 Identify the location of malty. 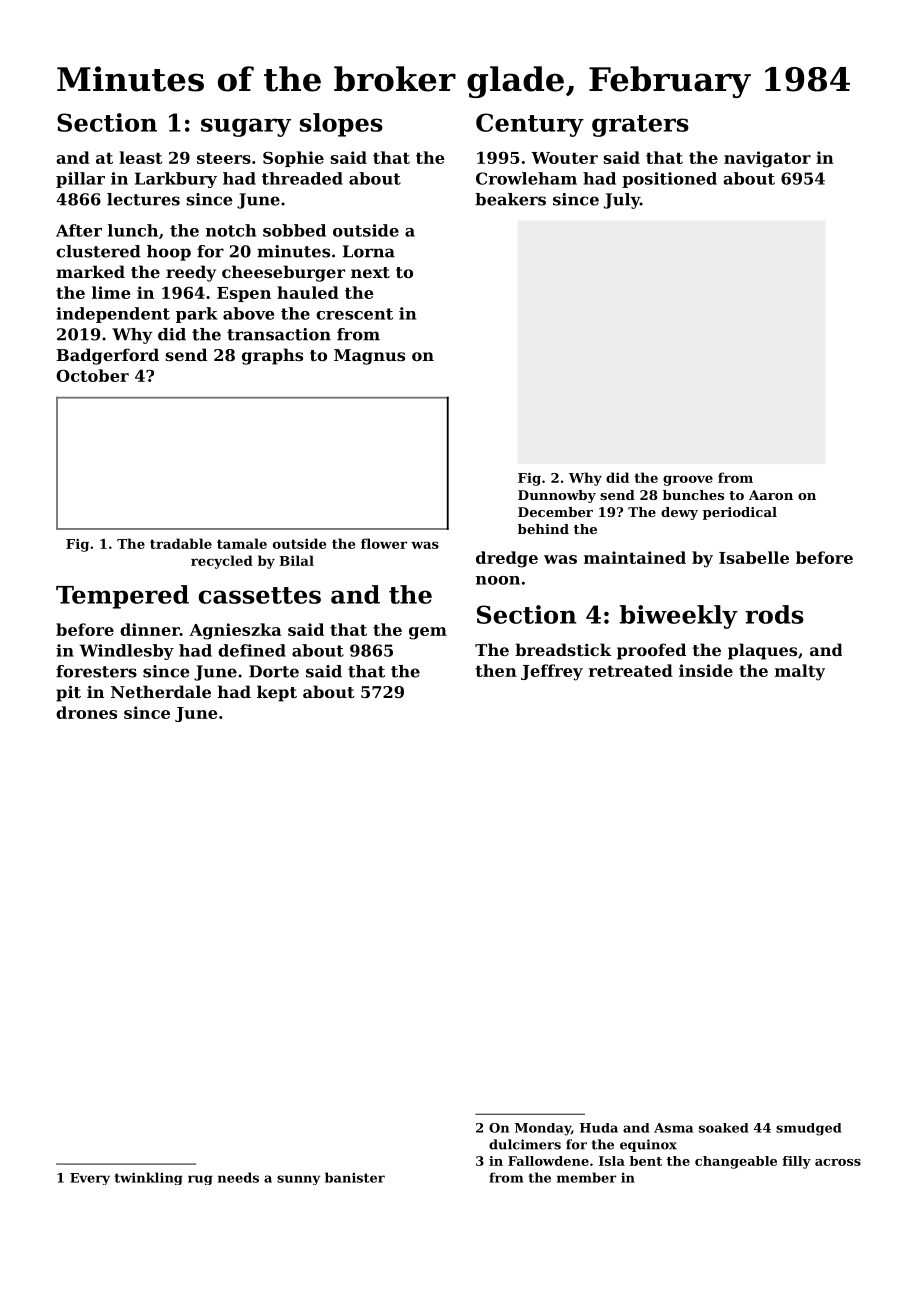
(800, 672).
